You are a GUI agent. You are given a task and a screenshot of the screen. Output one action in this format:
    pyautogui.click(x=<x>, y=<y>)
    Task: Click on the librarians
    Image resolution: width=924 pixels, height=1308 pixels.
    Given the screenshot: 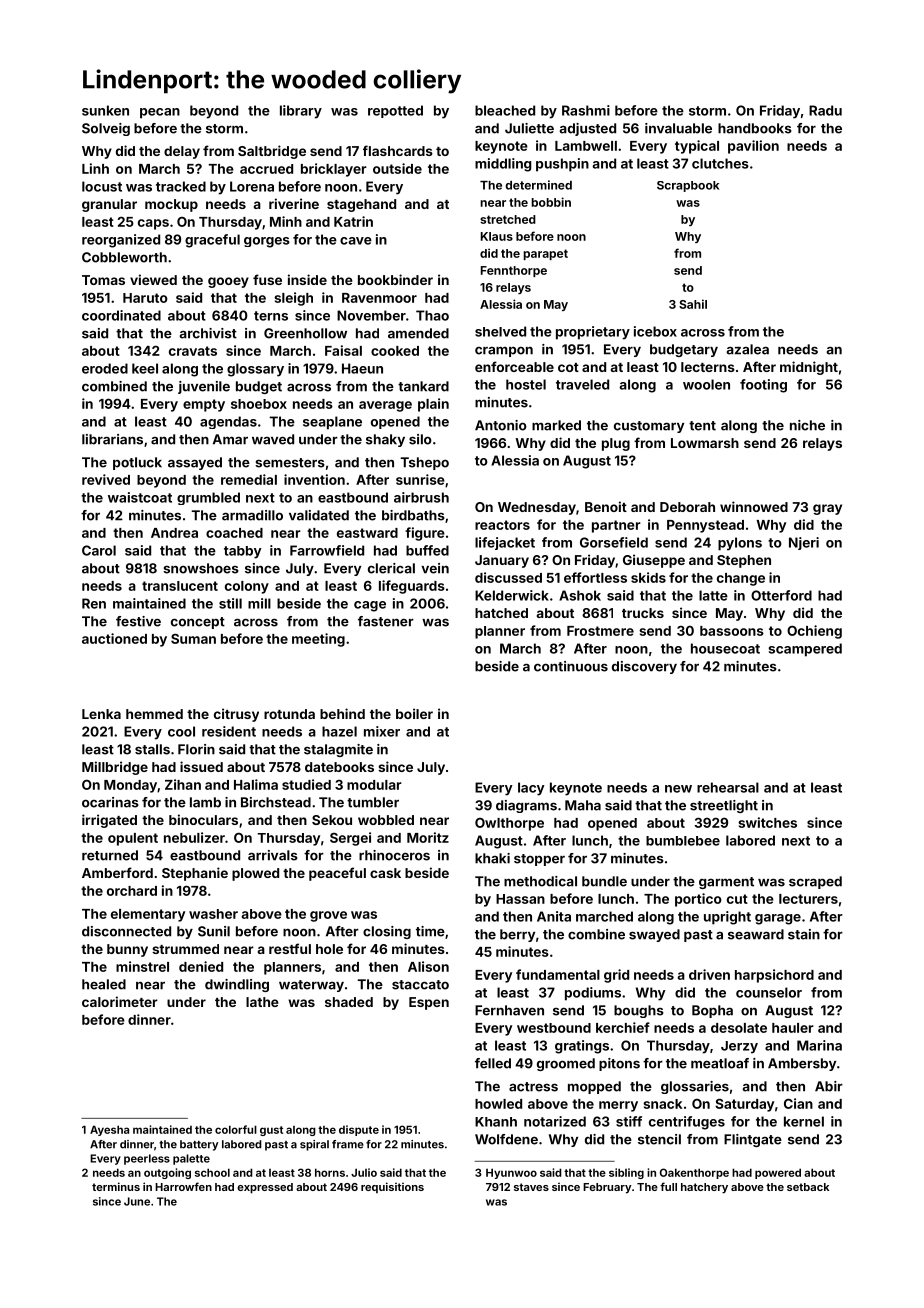 What is the action you would take?
    pyautogui.click(x=112, y=439)
